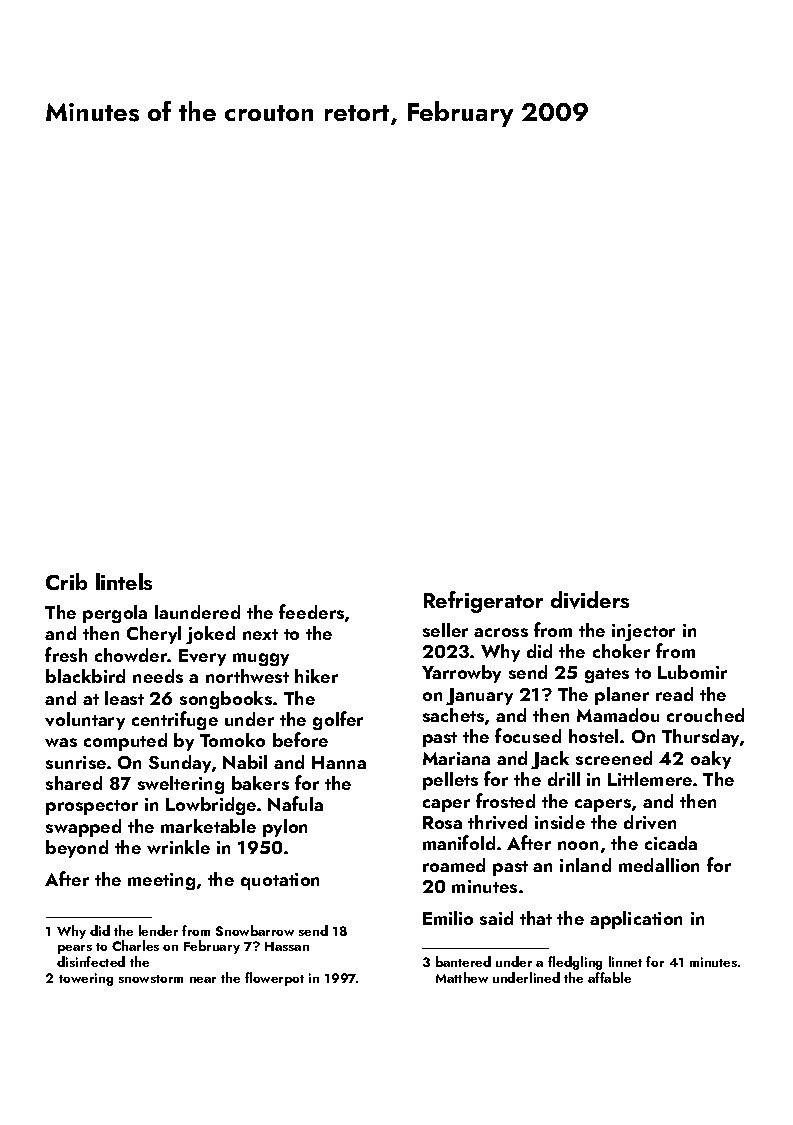  What do you see at coordinates (445, 630) in the screenshot?
I see `seller` at bounding box center [445, 630].
